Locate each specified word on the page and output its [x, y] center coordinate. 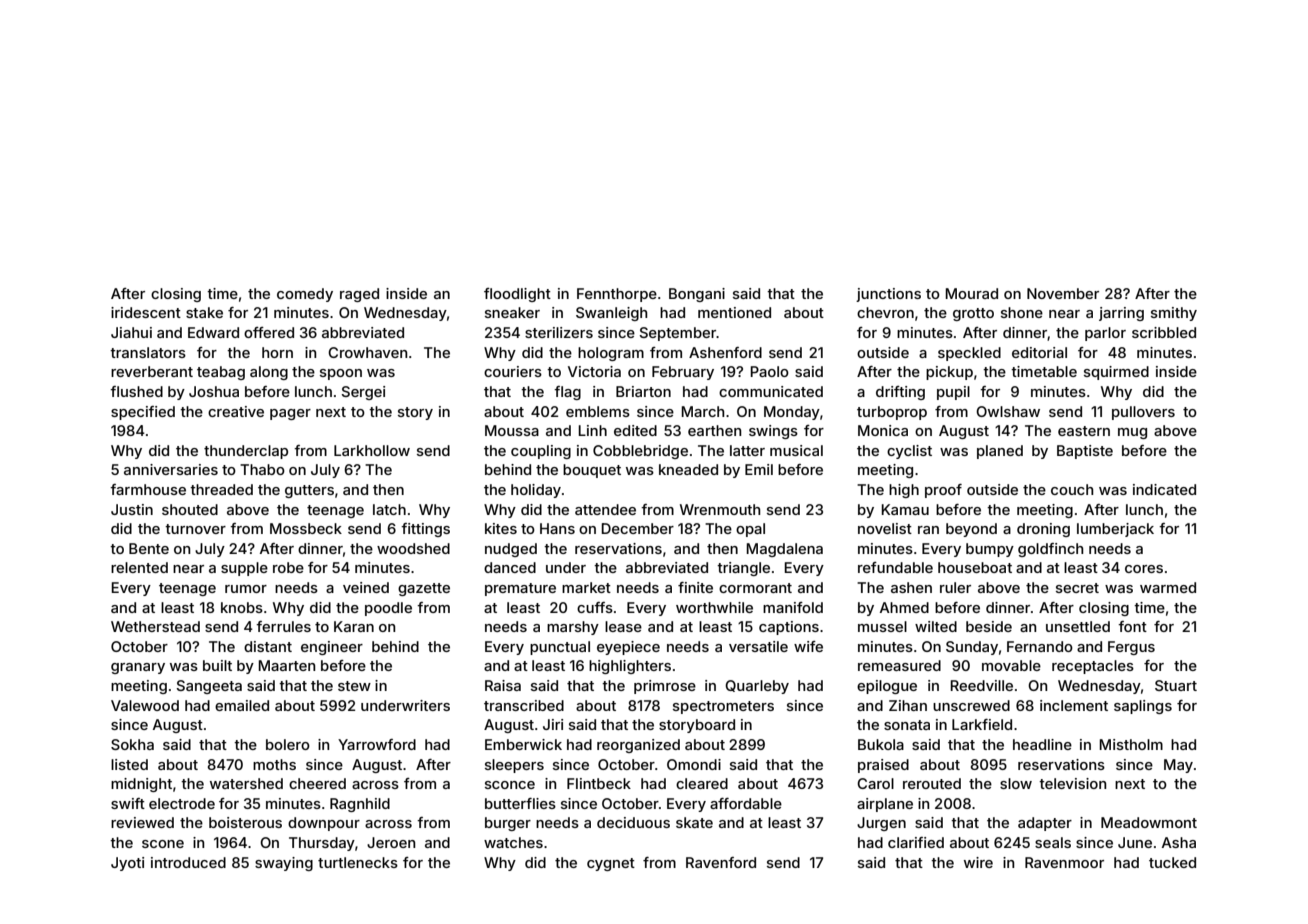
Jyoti [127, 864]
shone [1022, 312]
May [1178, 766]
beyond [971, 530]
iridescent [146, 312]
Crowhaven [367, 352]
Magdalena [785, 550]
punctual [560, 648]
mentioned [734, 312]
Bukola [881, 744]
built [217, 665]
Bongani [697, 295]
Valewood [145, 705]
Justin [132, 509]
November [1063, 293]
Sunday [972, 648]
